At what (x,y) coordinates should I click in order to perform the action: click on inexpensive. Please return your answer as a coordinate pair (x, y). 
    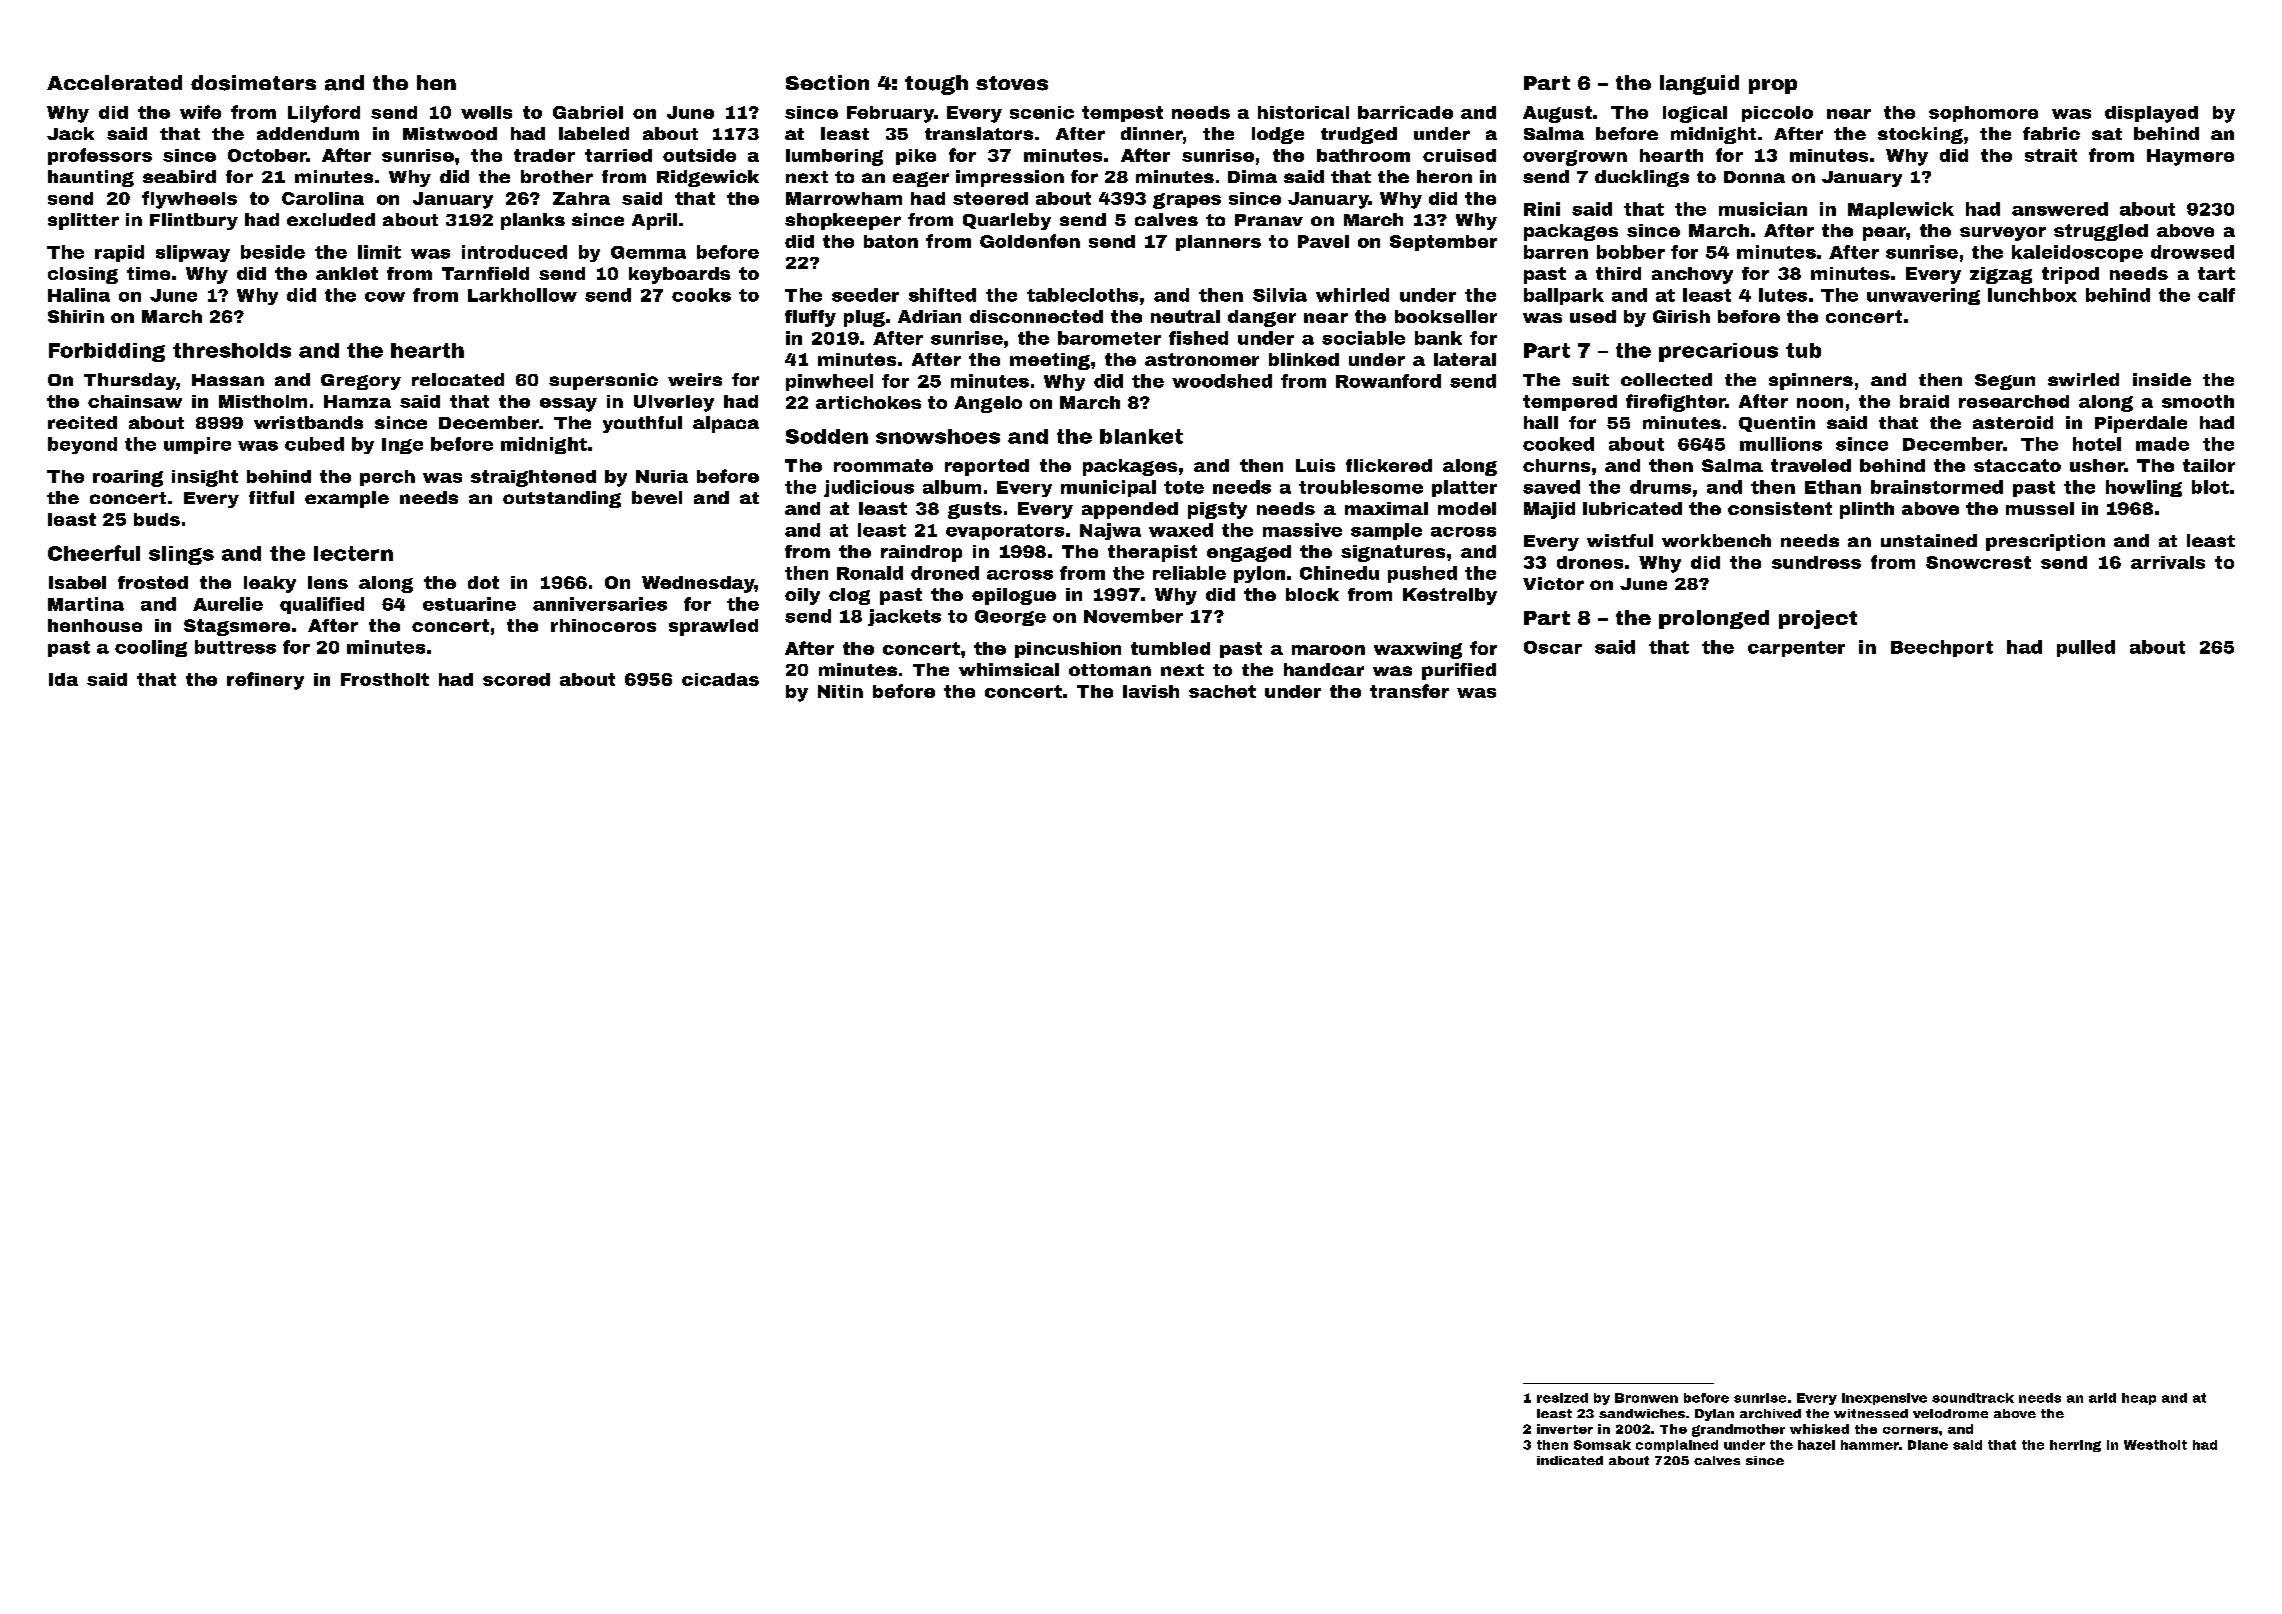
    Looking at the image, I should click on (1884, 1399).
